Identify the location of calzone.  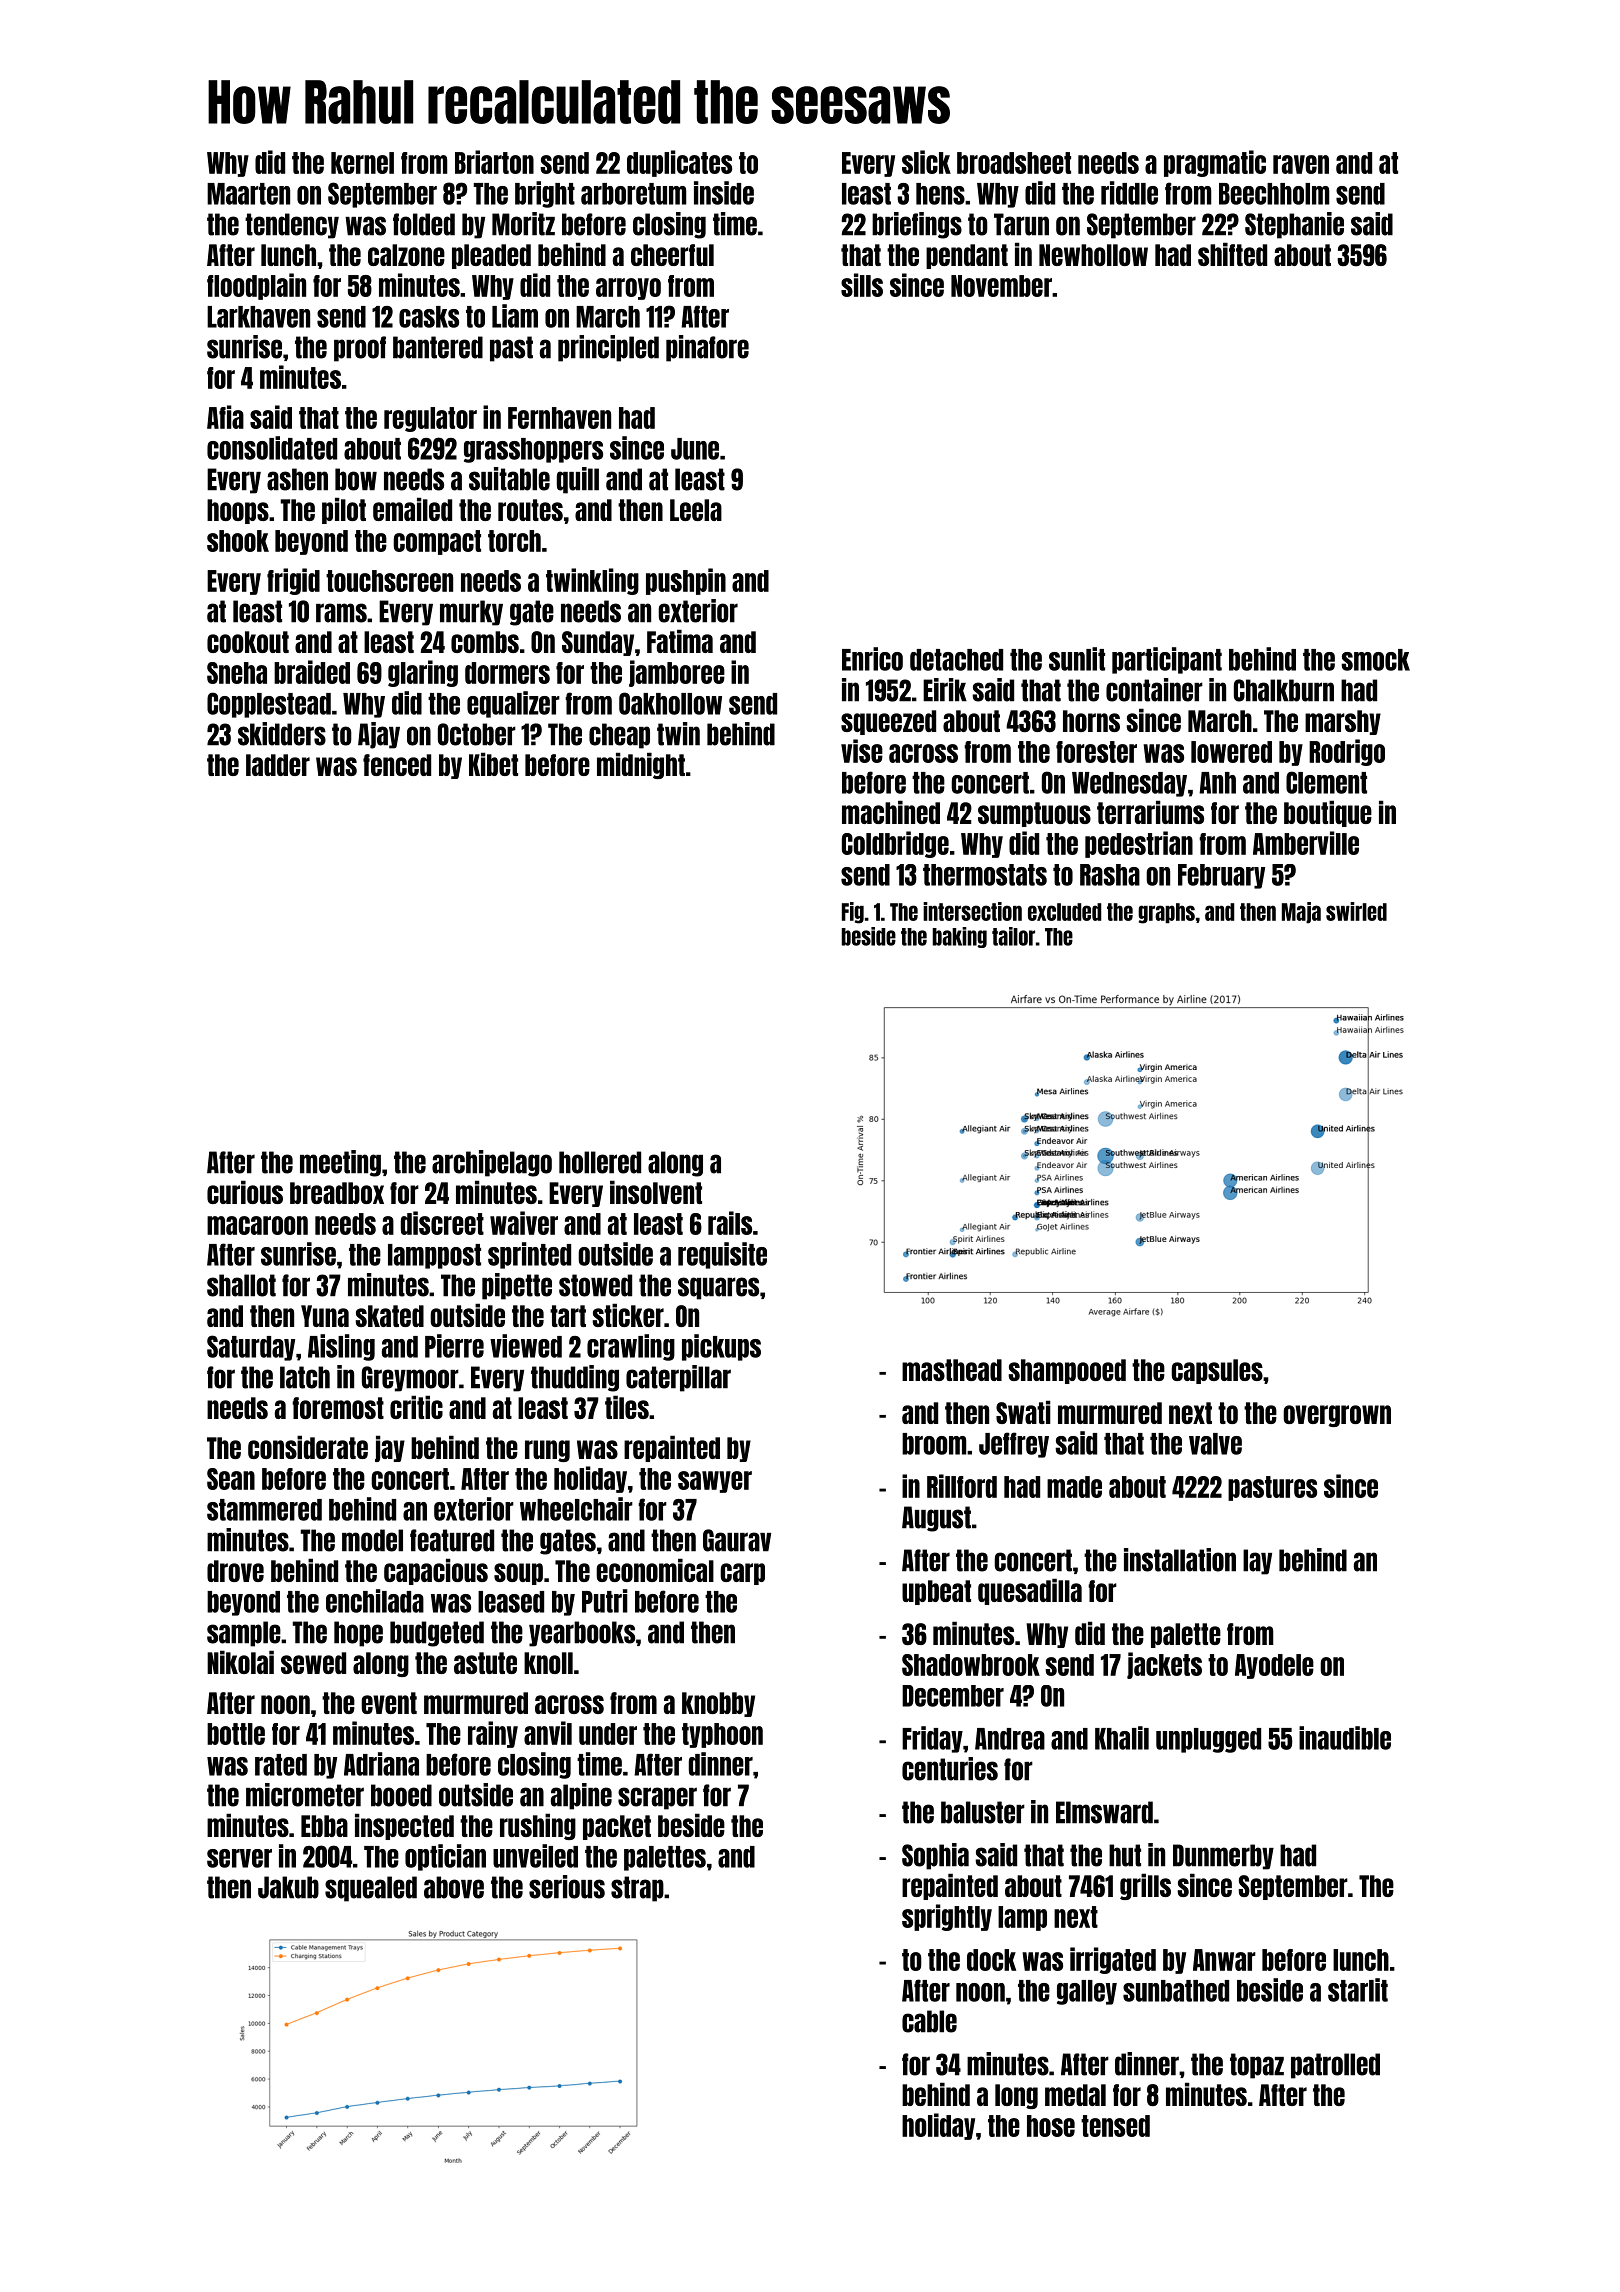
(406, 255).
